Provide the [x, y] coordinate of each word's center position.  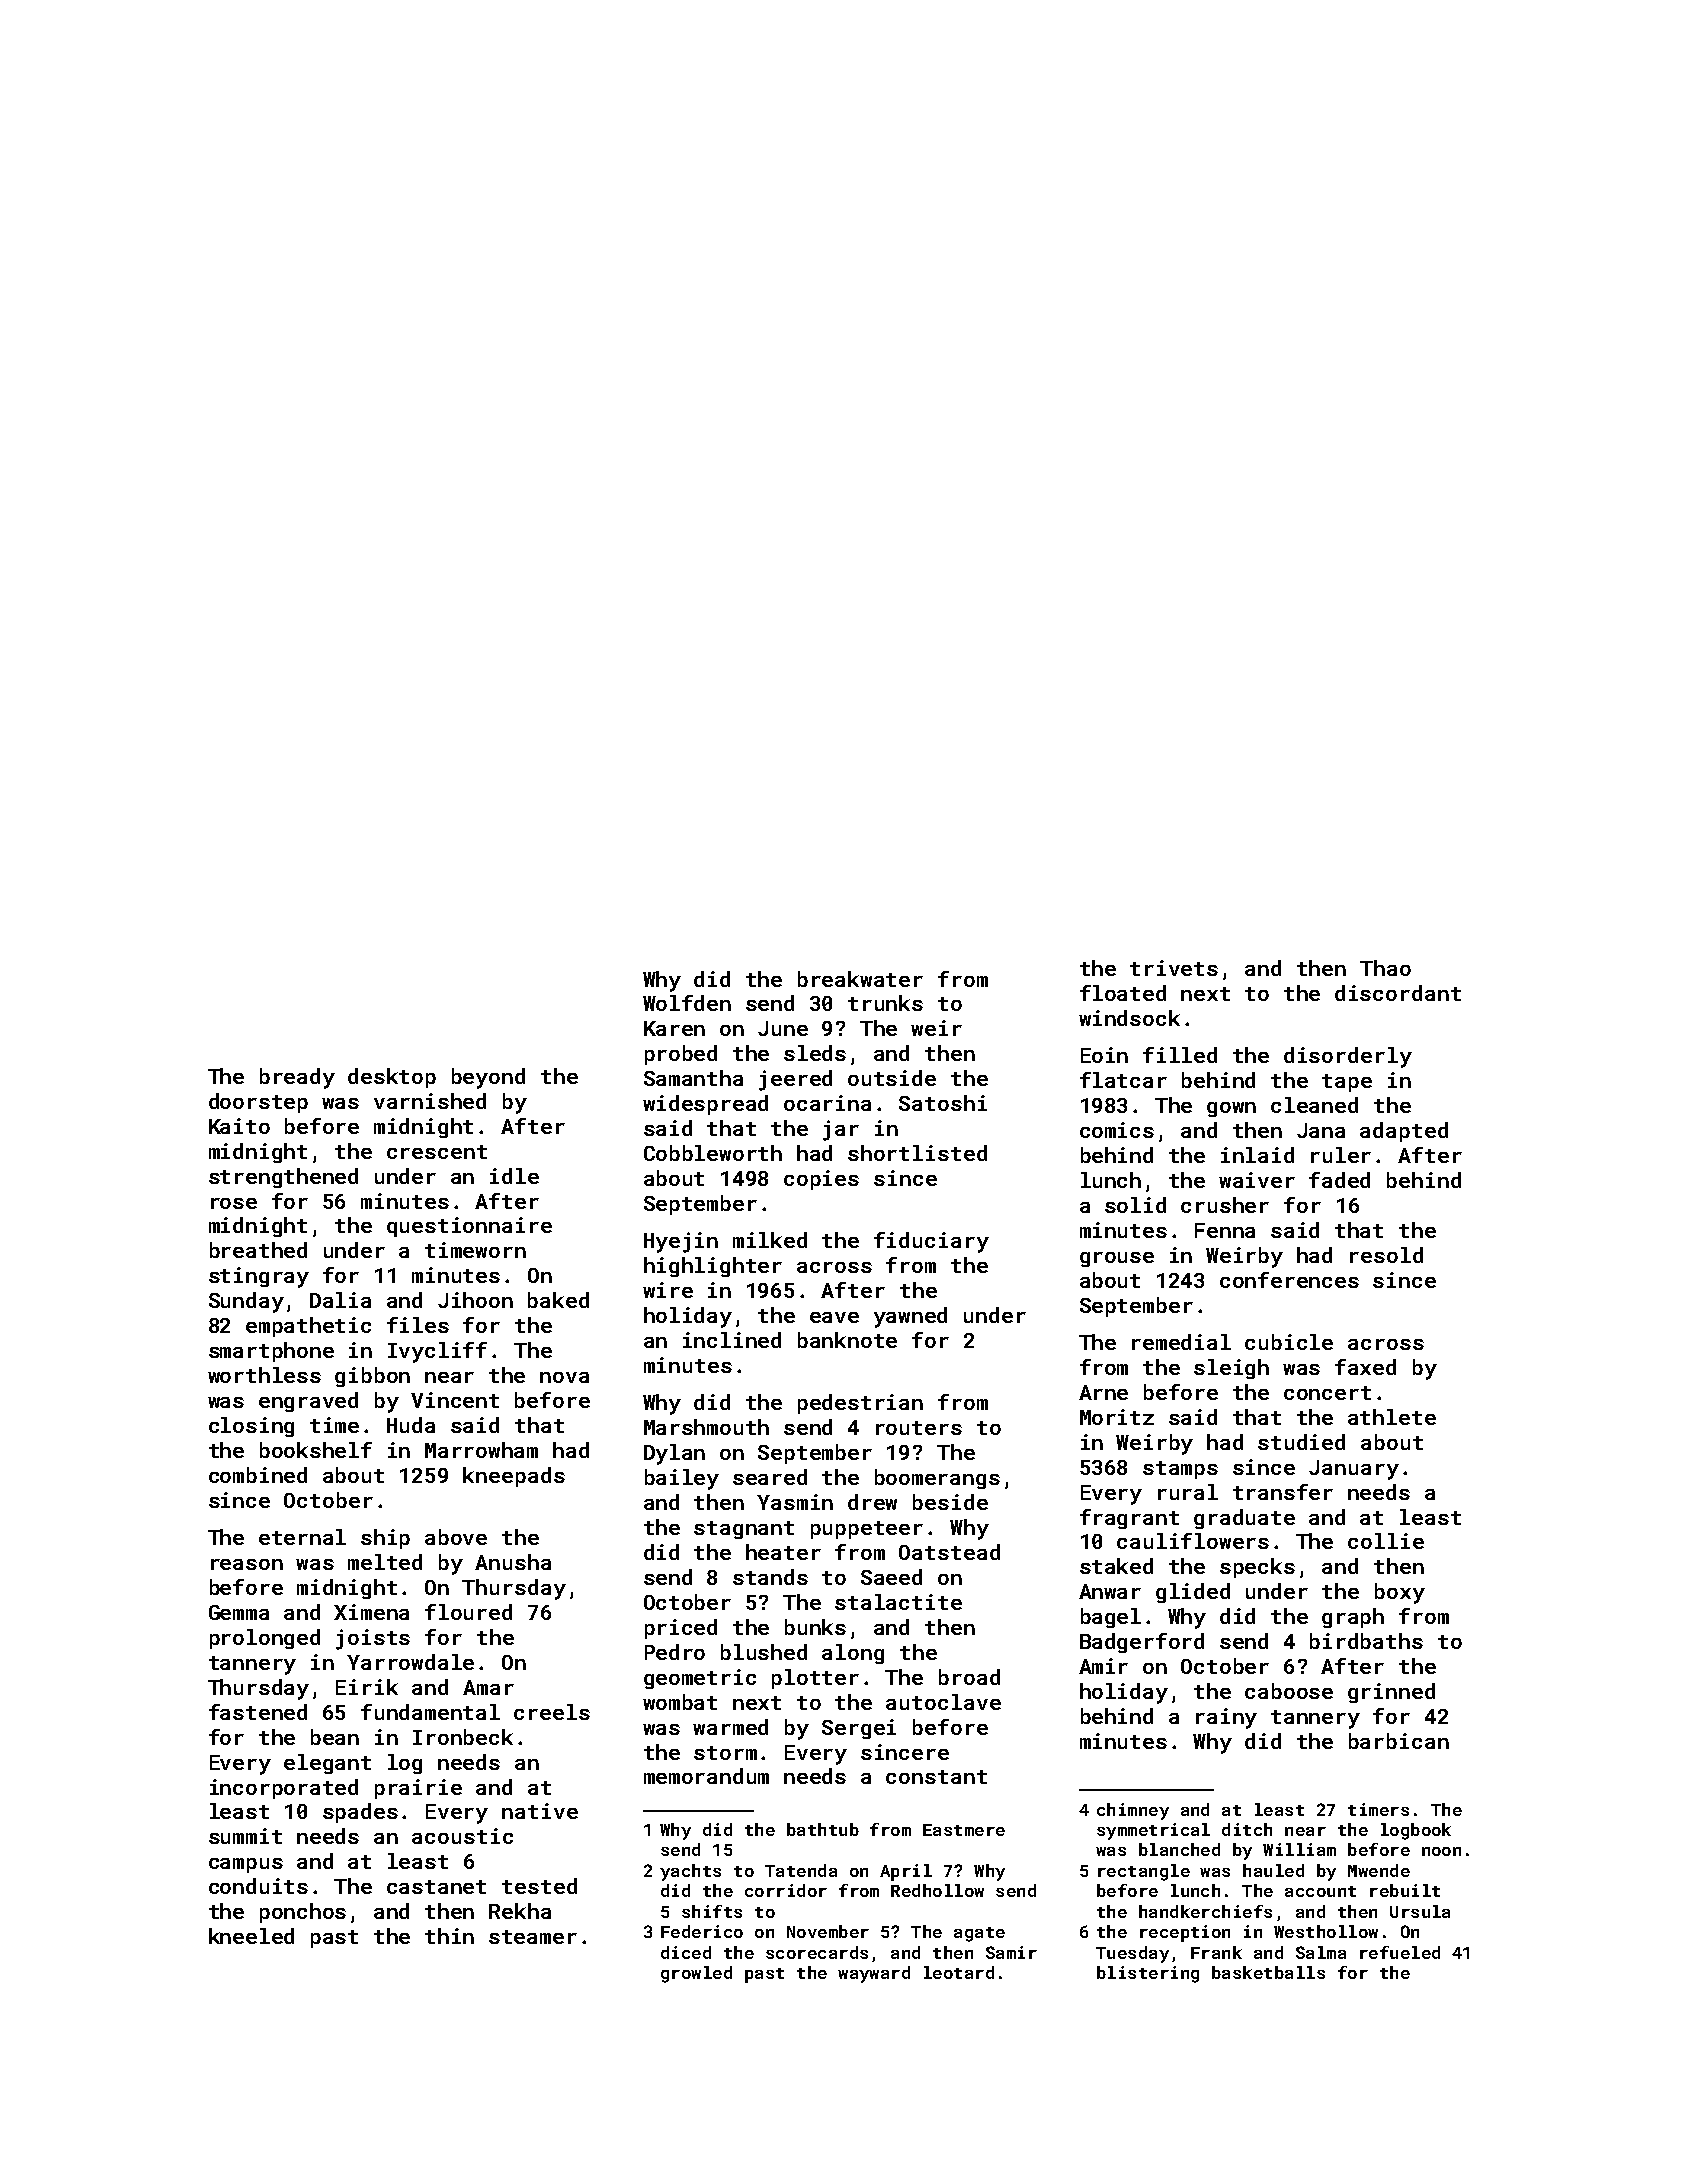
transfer [1283, 1492]
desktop [392, 1078]
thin [449, 1936]
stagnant [744, 1530]
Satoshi [943, 1103]
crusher [1225, 1205]
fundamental [430, 1712]
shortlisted [917, 1153]
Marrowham [481, 1450]
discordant [1398, 993]
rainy [1226, 1718]
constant [936, 1777]
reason [247, 1564]
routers [919, 1428]
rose [234, 1203]
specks [1257, 1568]
